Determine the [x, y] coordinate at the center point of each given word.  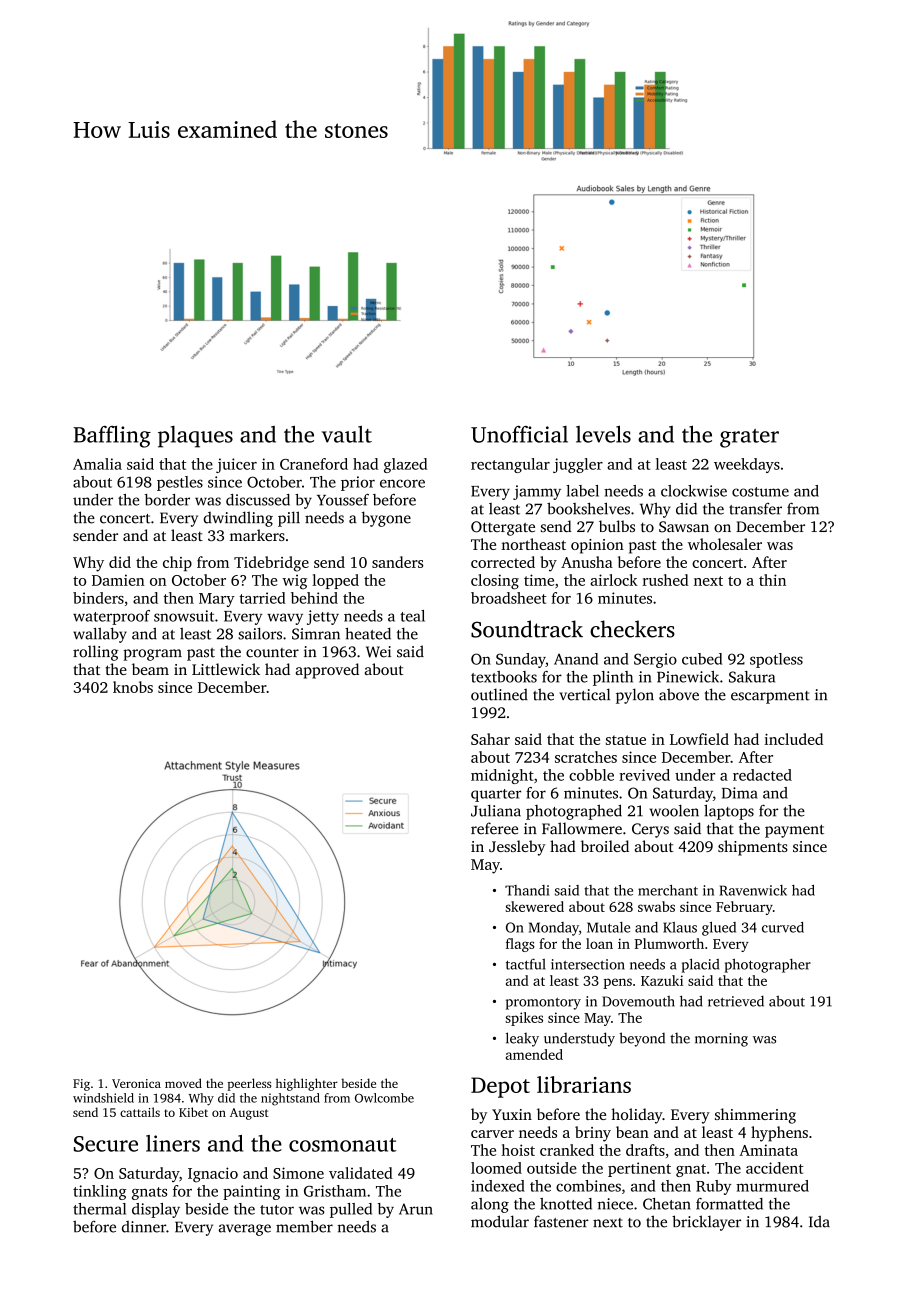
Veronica [136, 1083]
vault [347, 434]
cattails [140, 1112]
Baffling [112, 437]
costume [760, 492]
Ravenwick [753, 890]
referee [494, 828]
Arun [416, 1209]
